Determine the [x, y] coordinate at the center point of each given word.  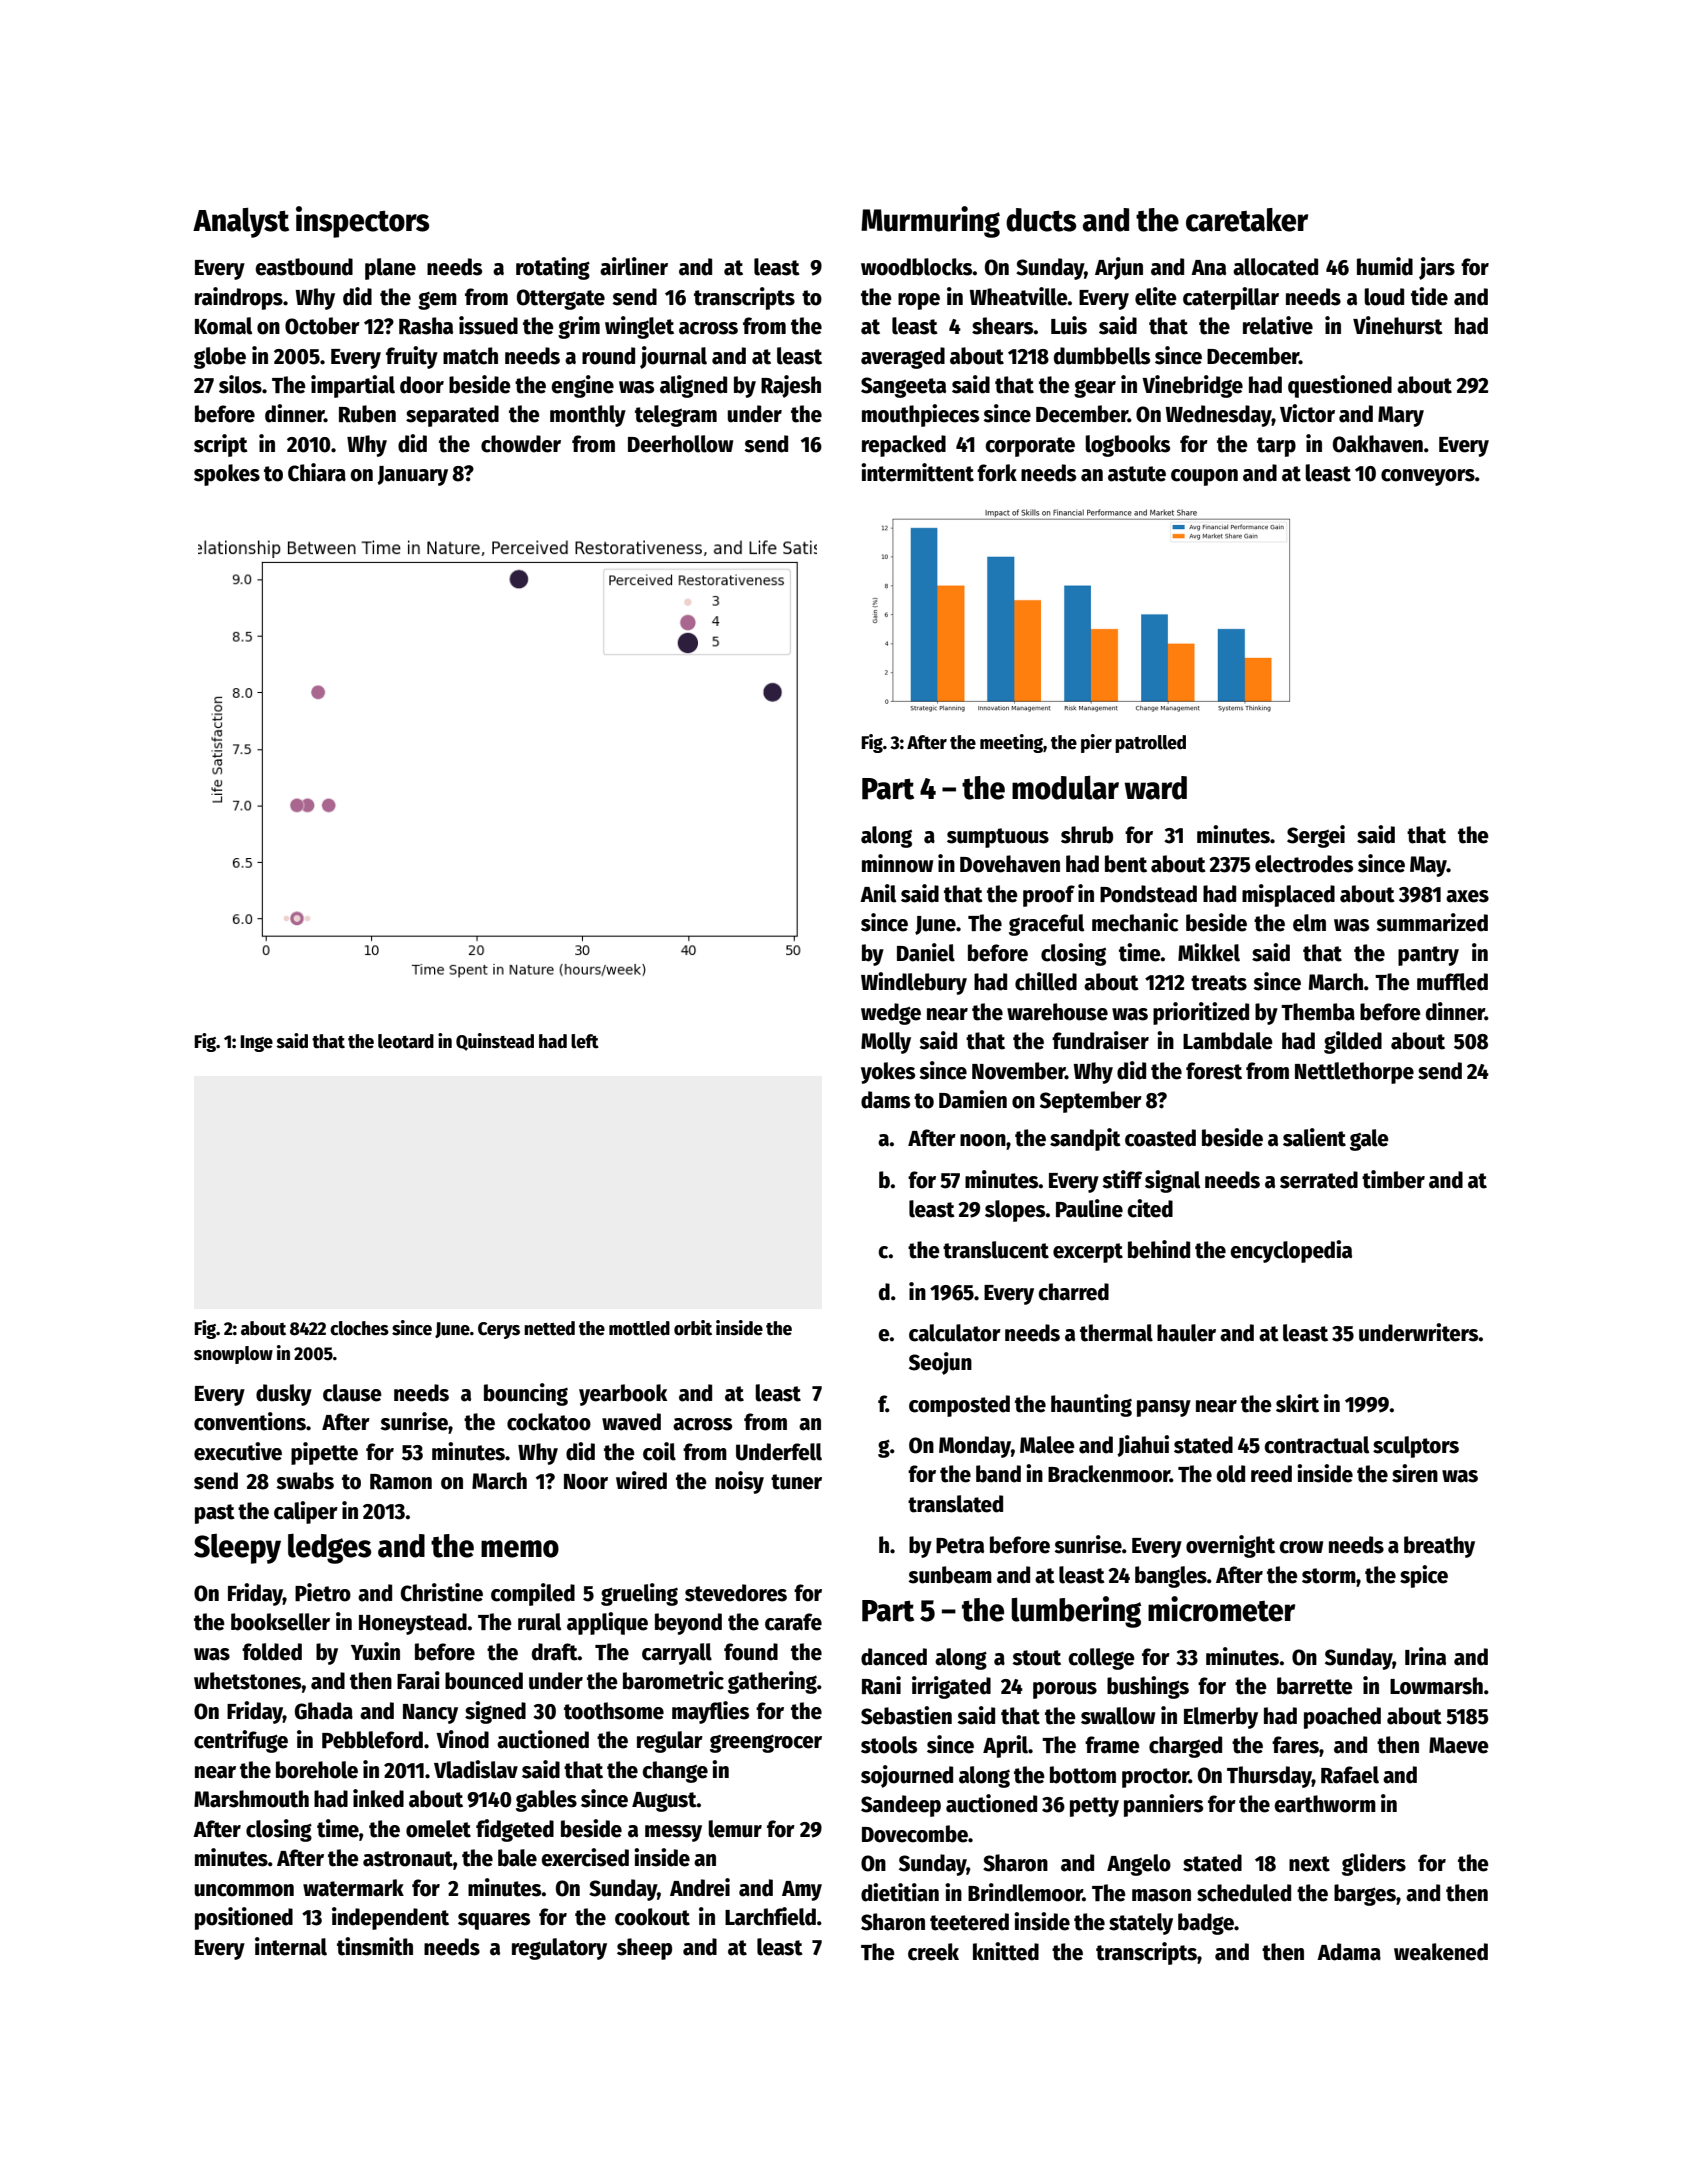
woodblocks [917, 267]
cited [1150, 1208]
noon [983, 1140]
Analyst [241, 223]
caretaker [1247, 220]
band [998, 1474]
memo [520, 1549]
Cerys [499, 1330]
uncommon [244, 1890]
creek [933, 1952]
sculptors [1416, 1447]
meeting [1011, 743]
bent [1126, 864]
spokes [227, 475]
